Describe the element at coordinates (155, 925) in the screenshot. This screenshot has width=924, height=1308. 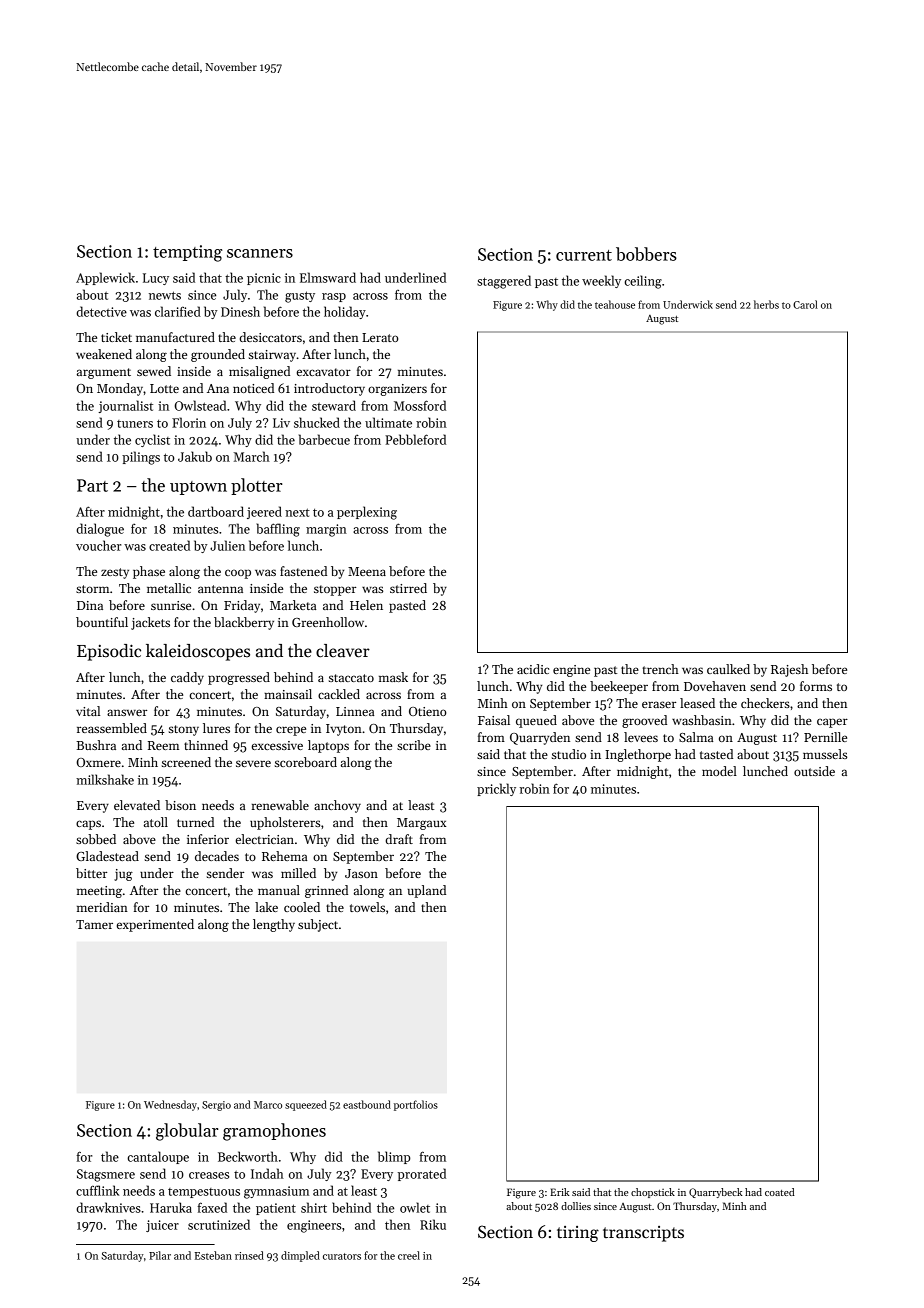
I see `experimented` at that location.
